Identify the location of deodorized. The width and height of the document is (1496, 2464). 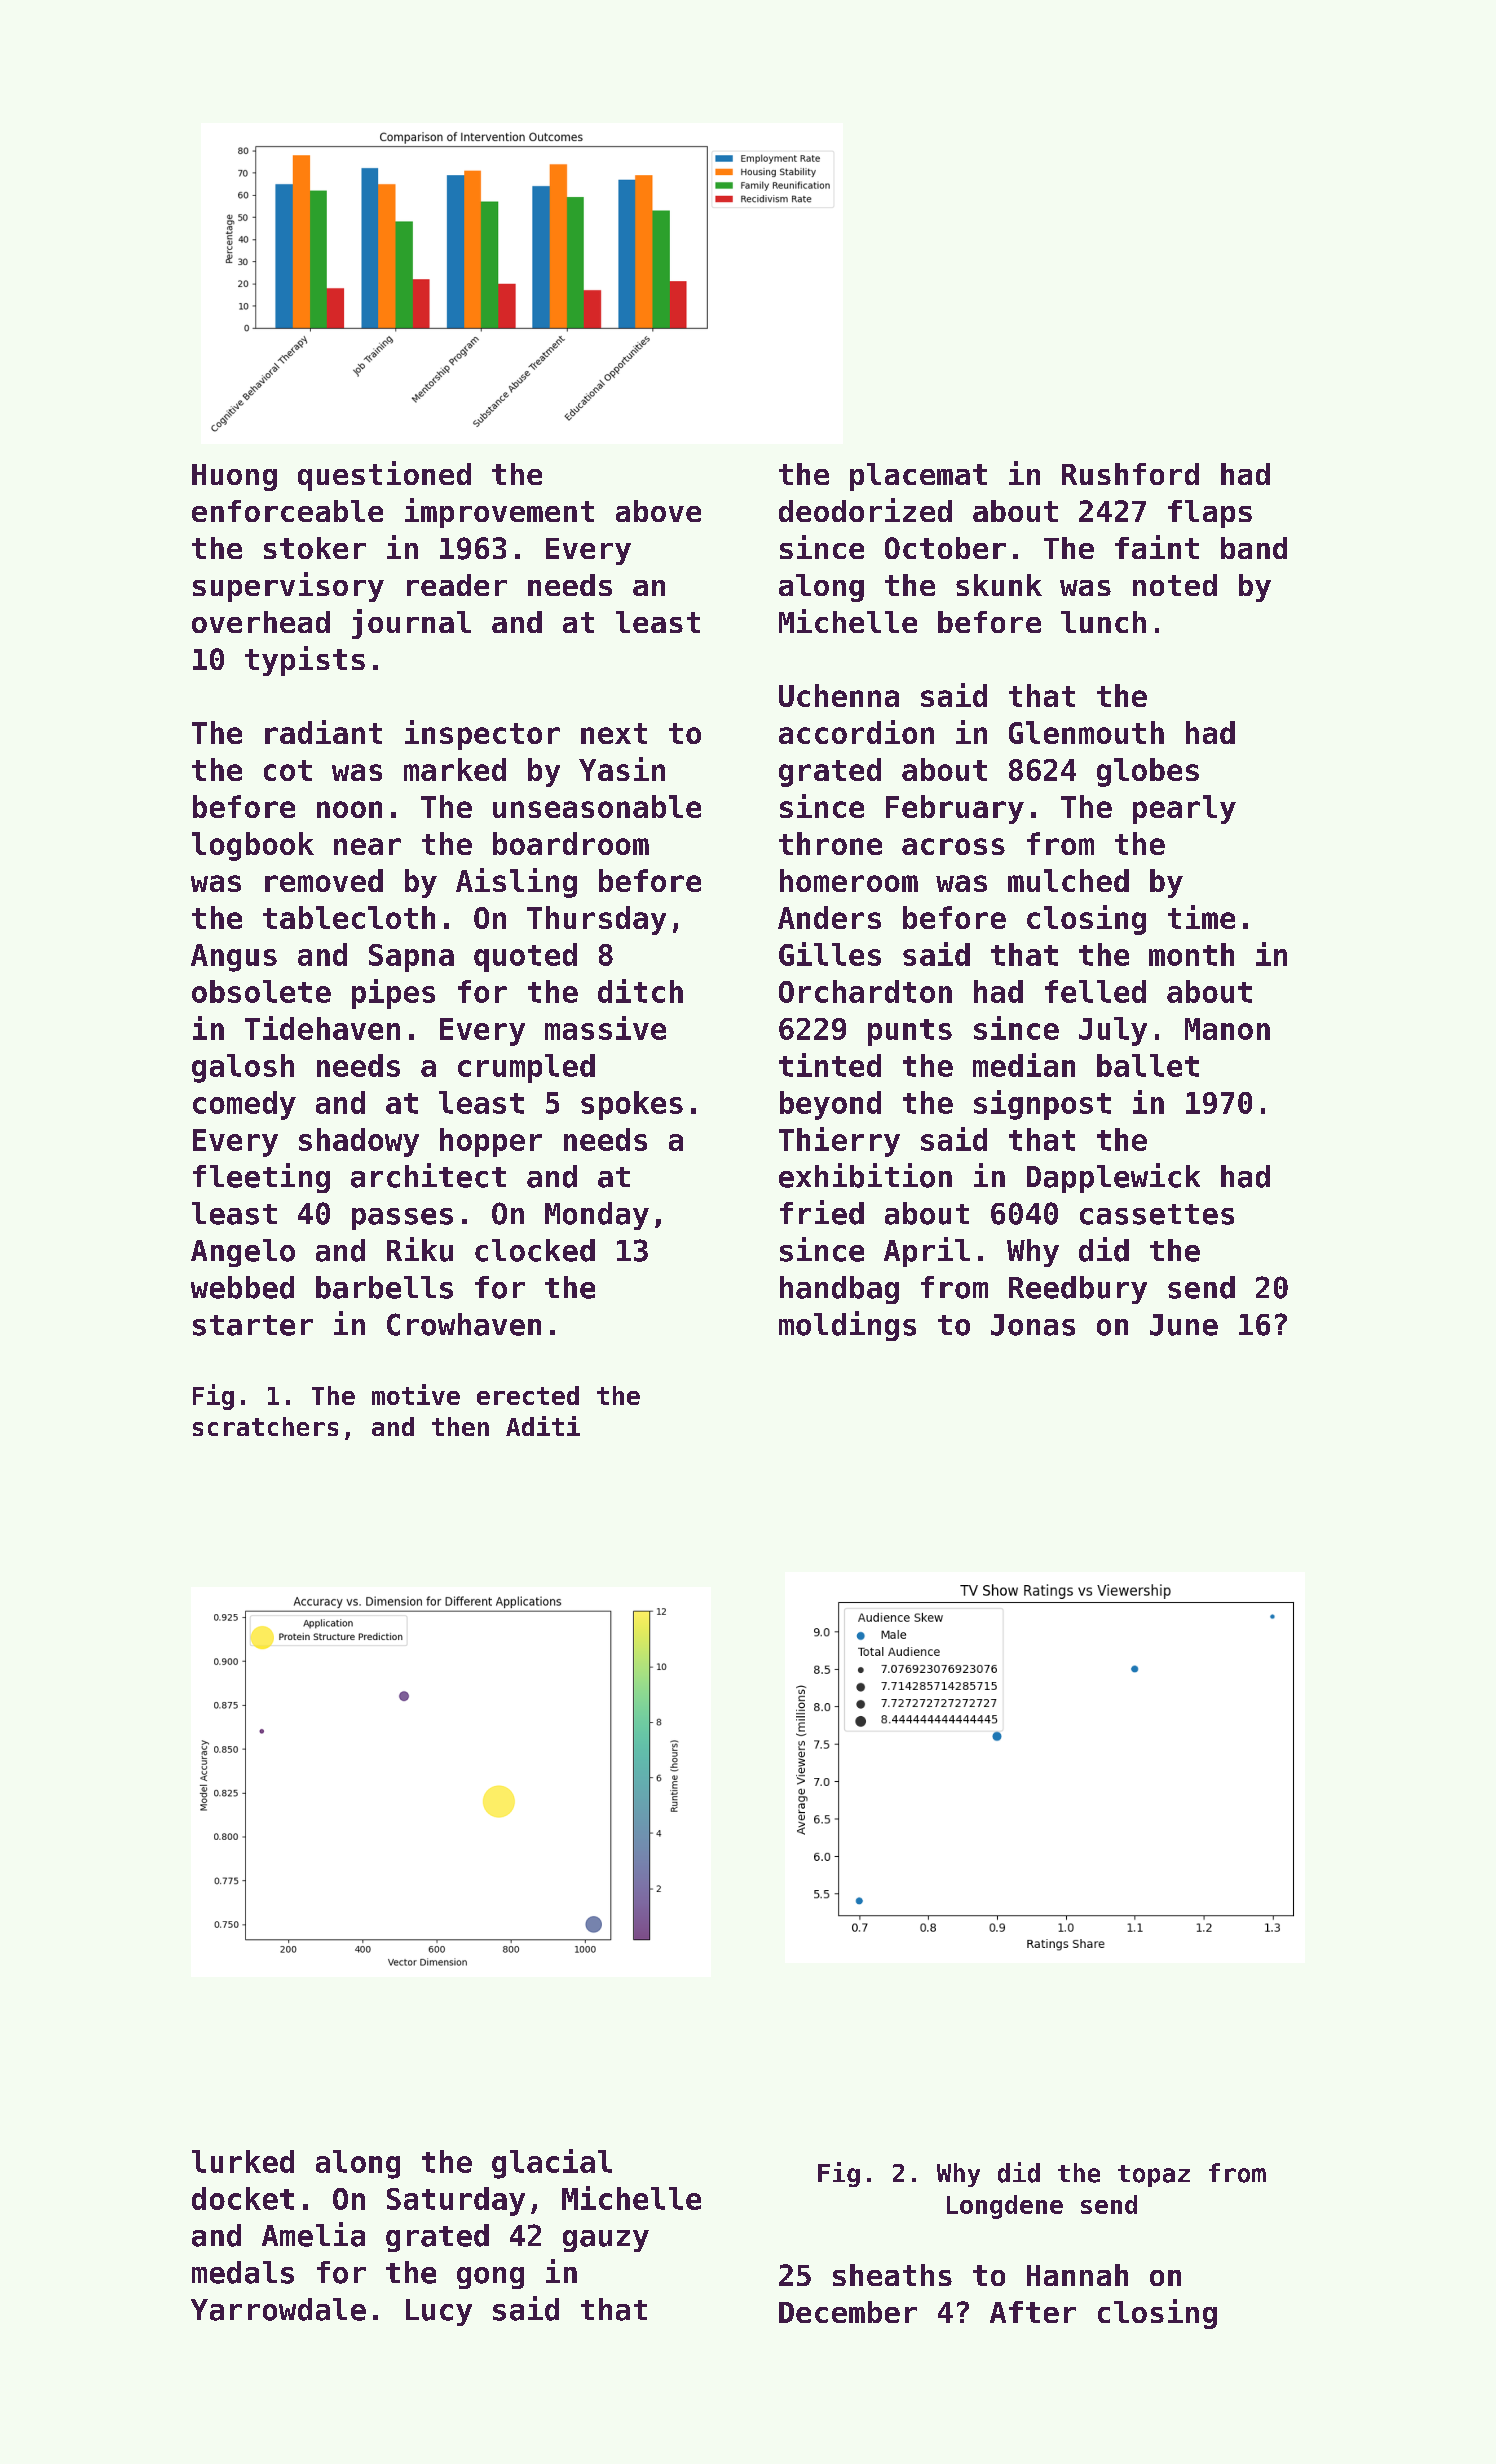
(865, 510).
